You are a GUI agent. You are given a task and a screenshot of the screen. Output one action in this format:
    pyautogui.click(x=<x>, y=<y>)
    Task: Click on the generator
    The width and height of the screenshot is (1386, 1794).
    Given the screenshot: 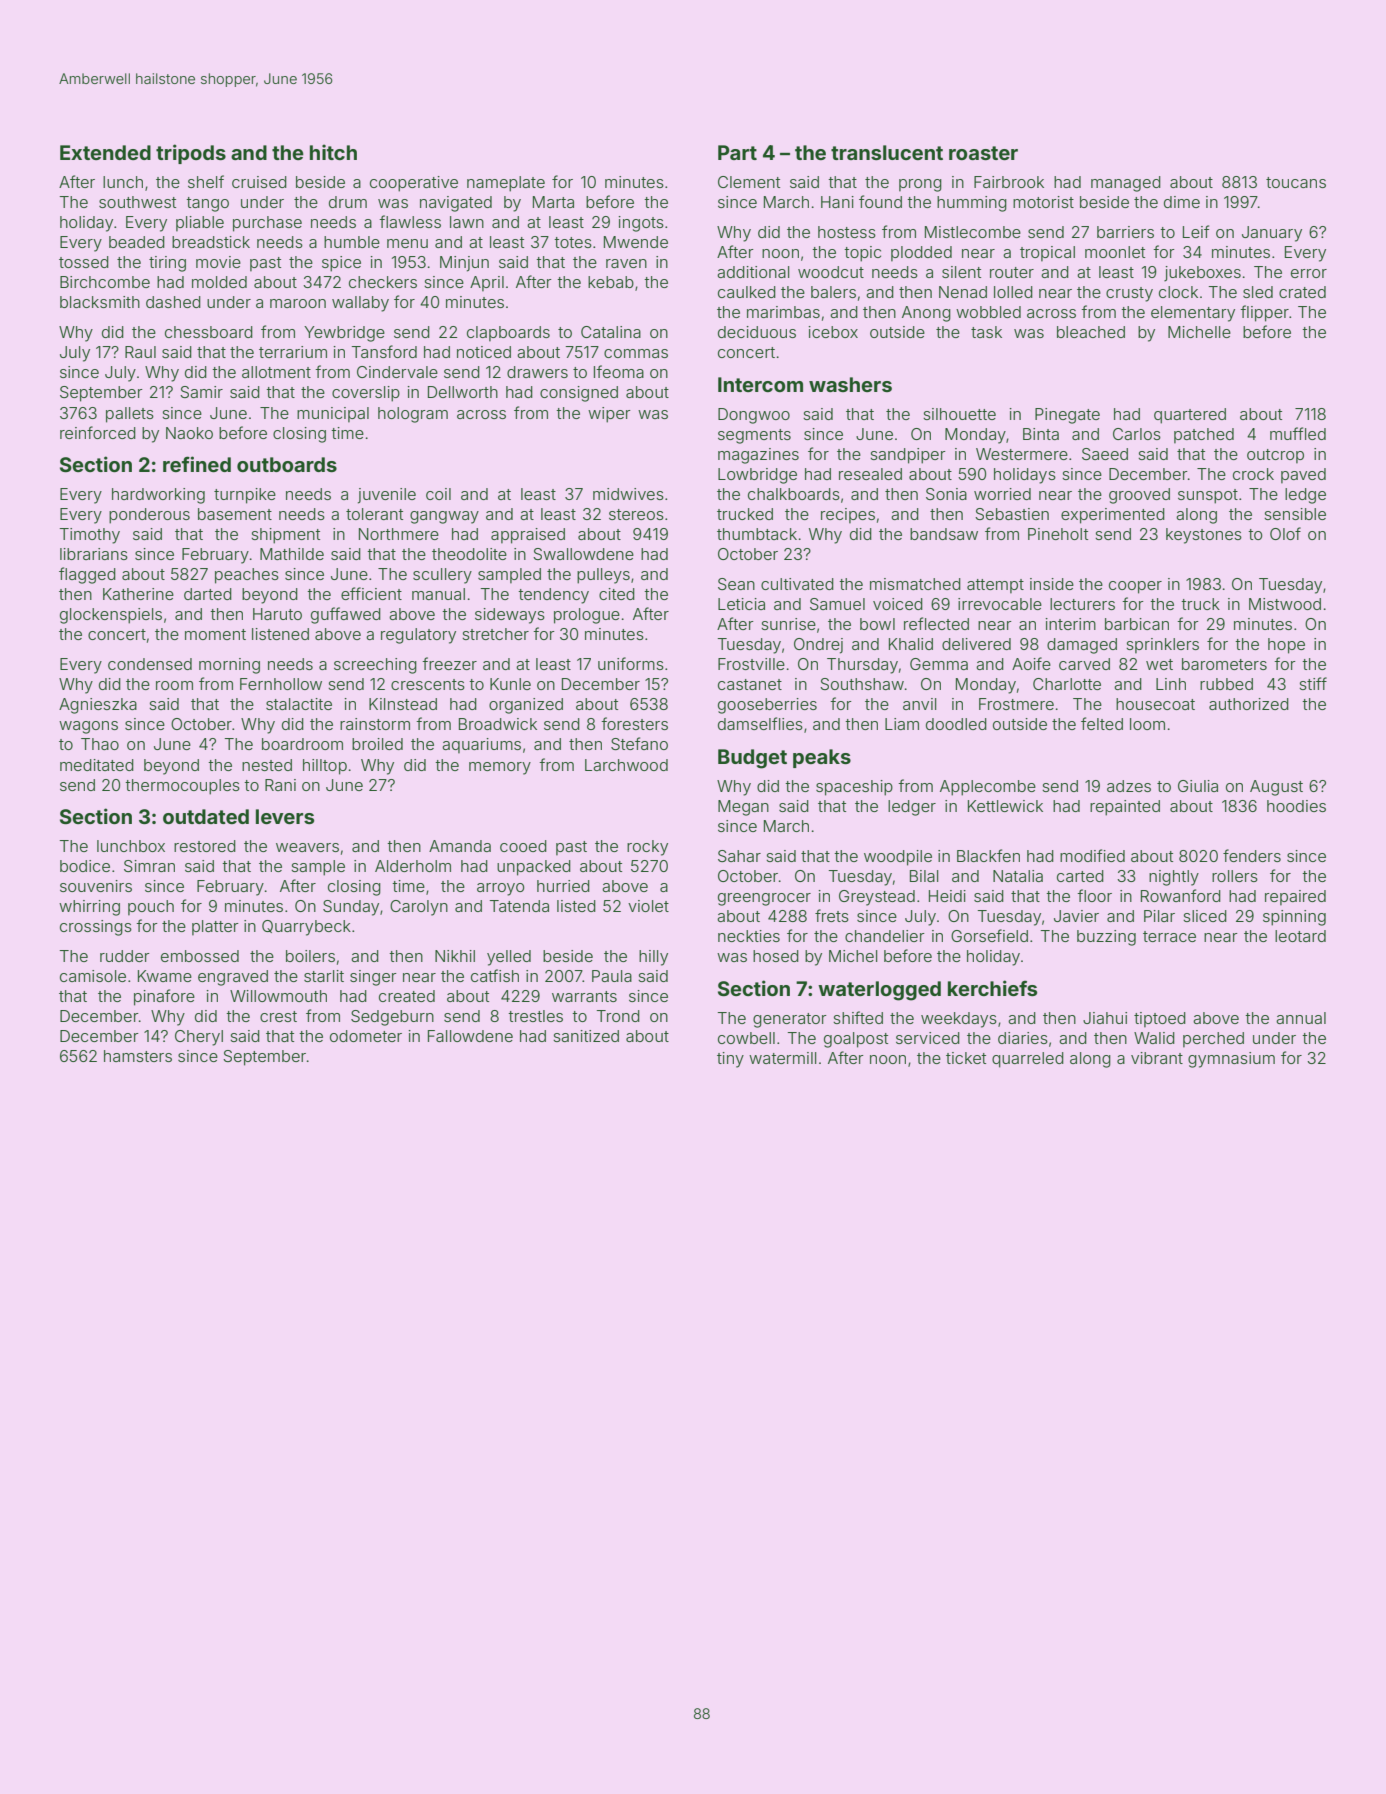 What is the action you would take?
    pyautogui.click(x=790, y=1020)
